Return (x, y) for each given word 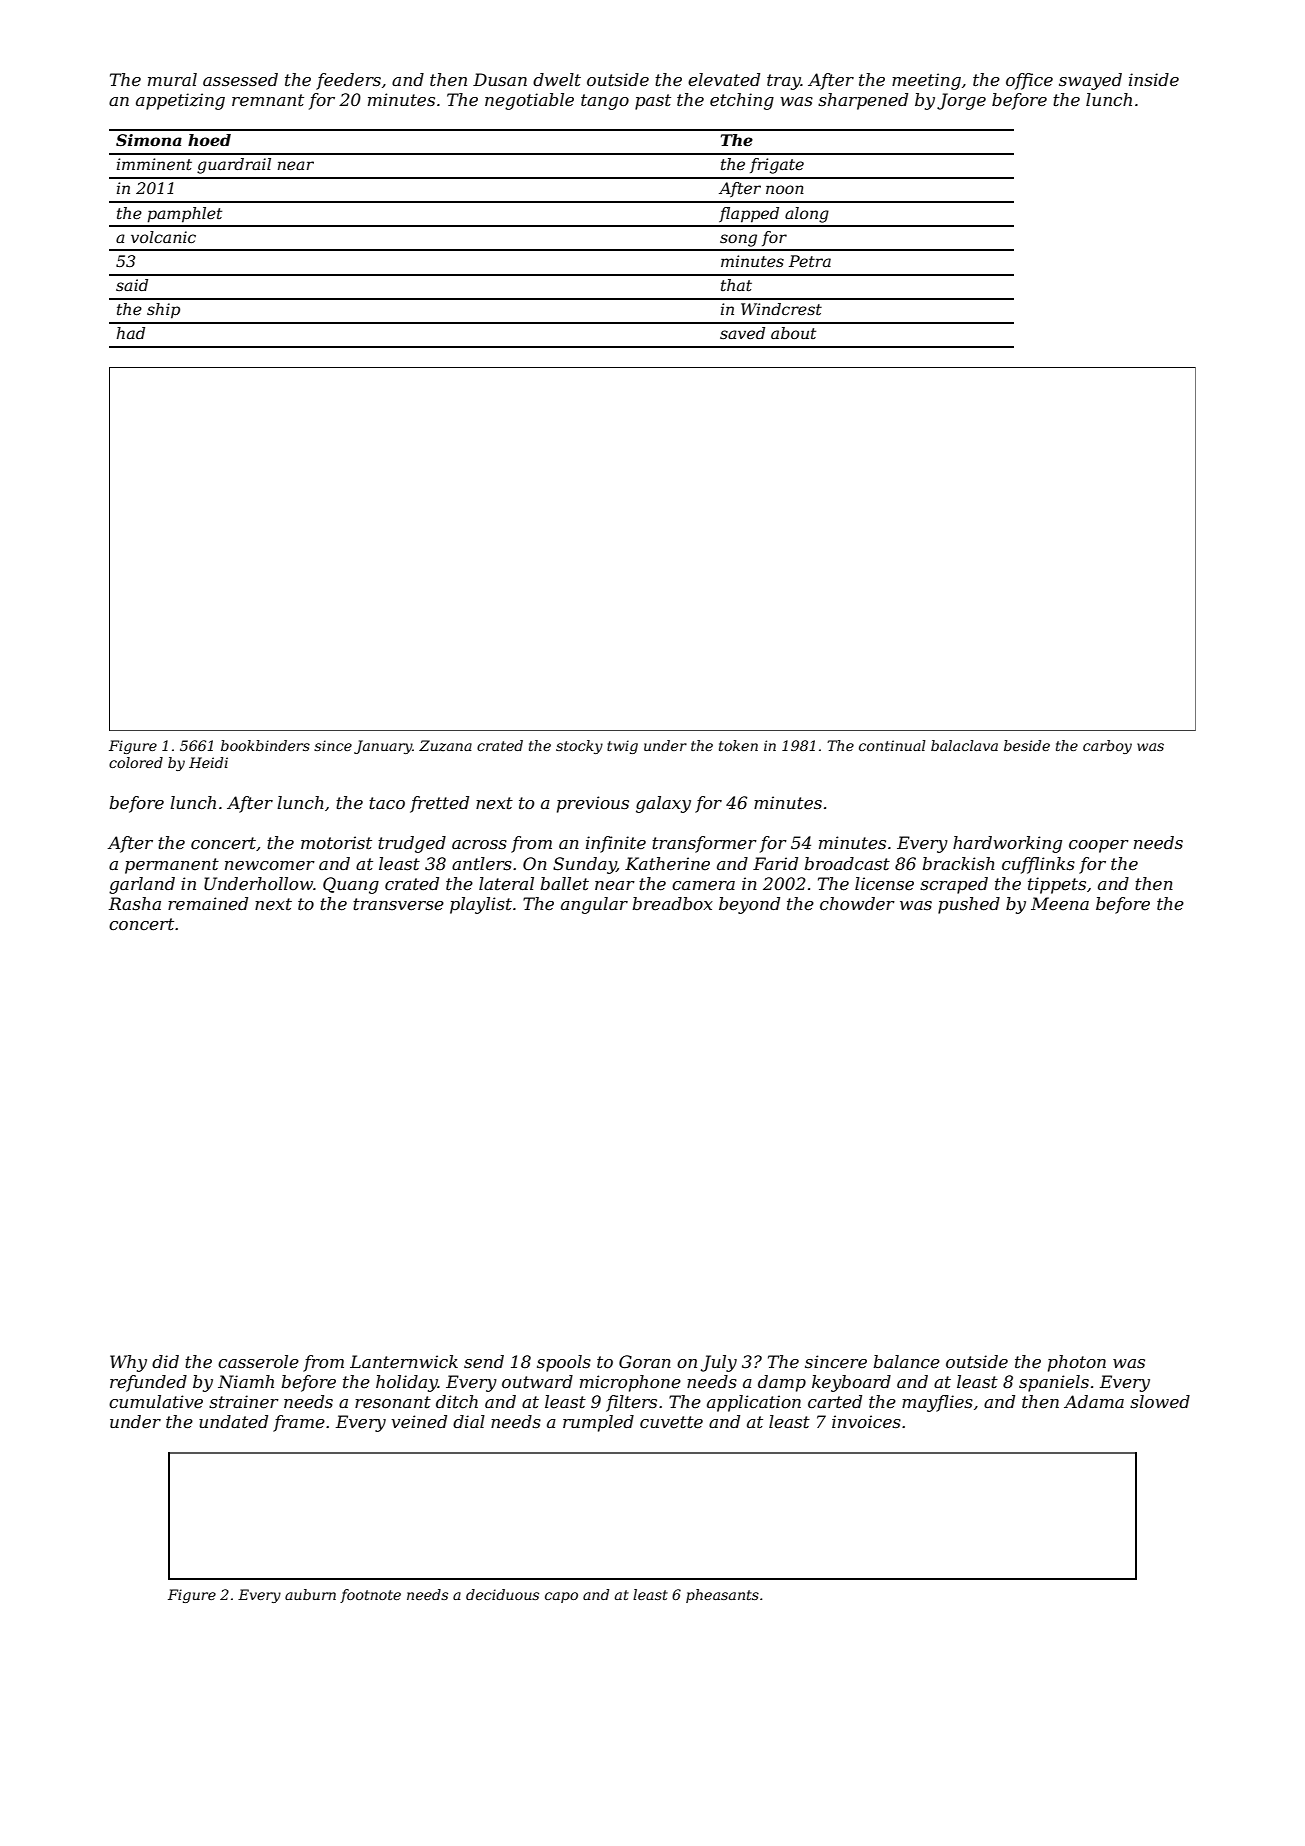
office (1029, 81)
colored (136, 762)
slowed (1160, 1401)
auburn (310, 1594)
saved (742, 333)
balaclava (964, 745)
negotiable (529, 101)
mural (172, 79)
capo (561, 1597)
